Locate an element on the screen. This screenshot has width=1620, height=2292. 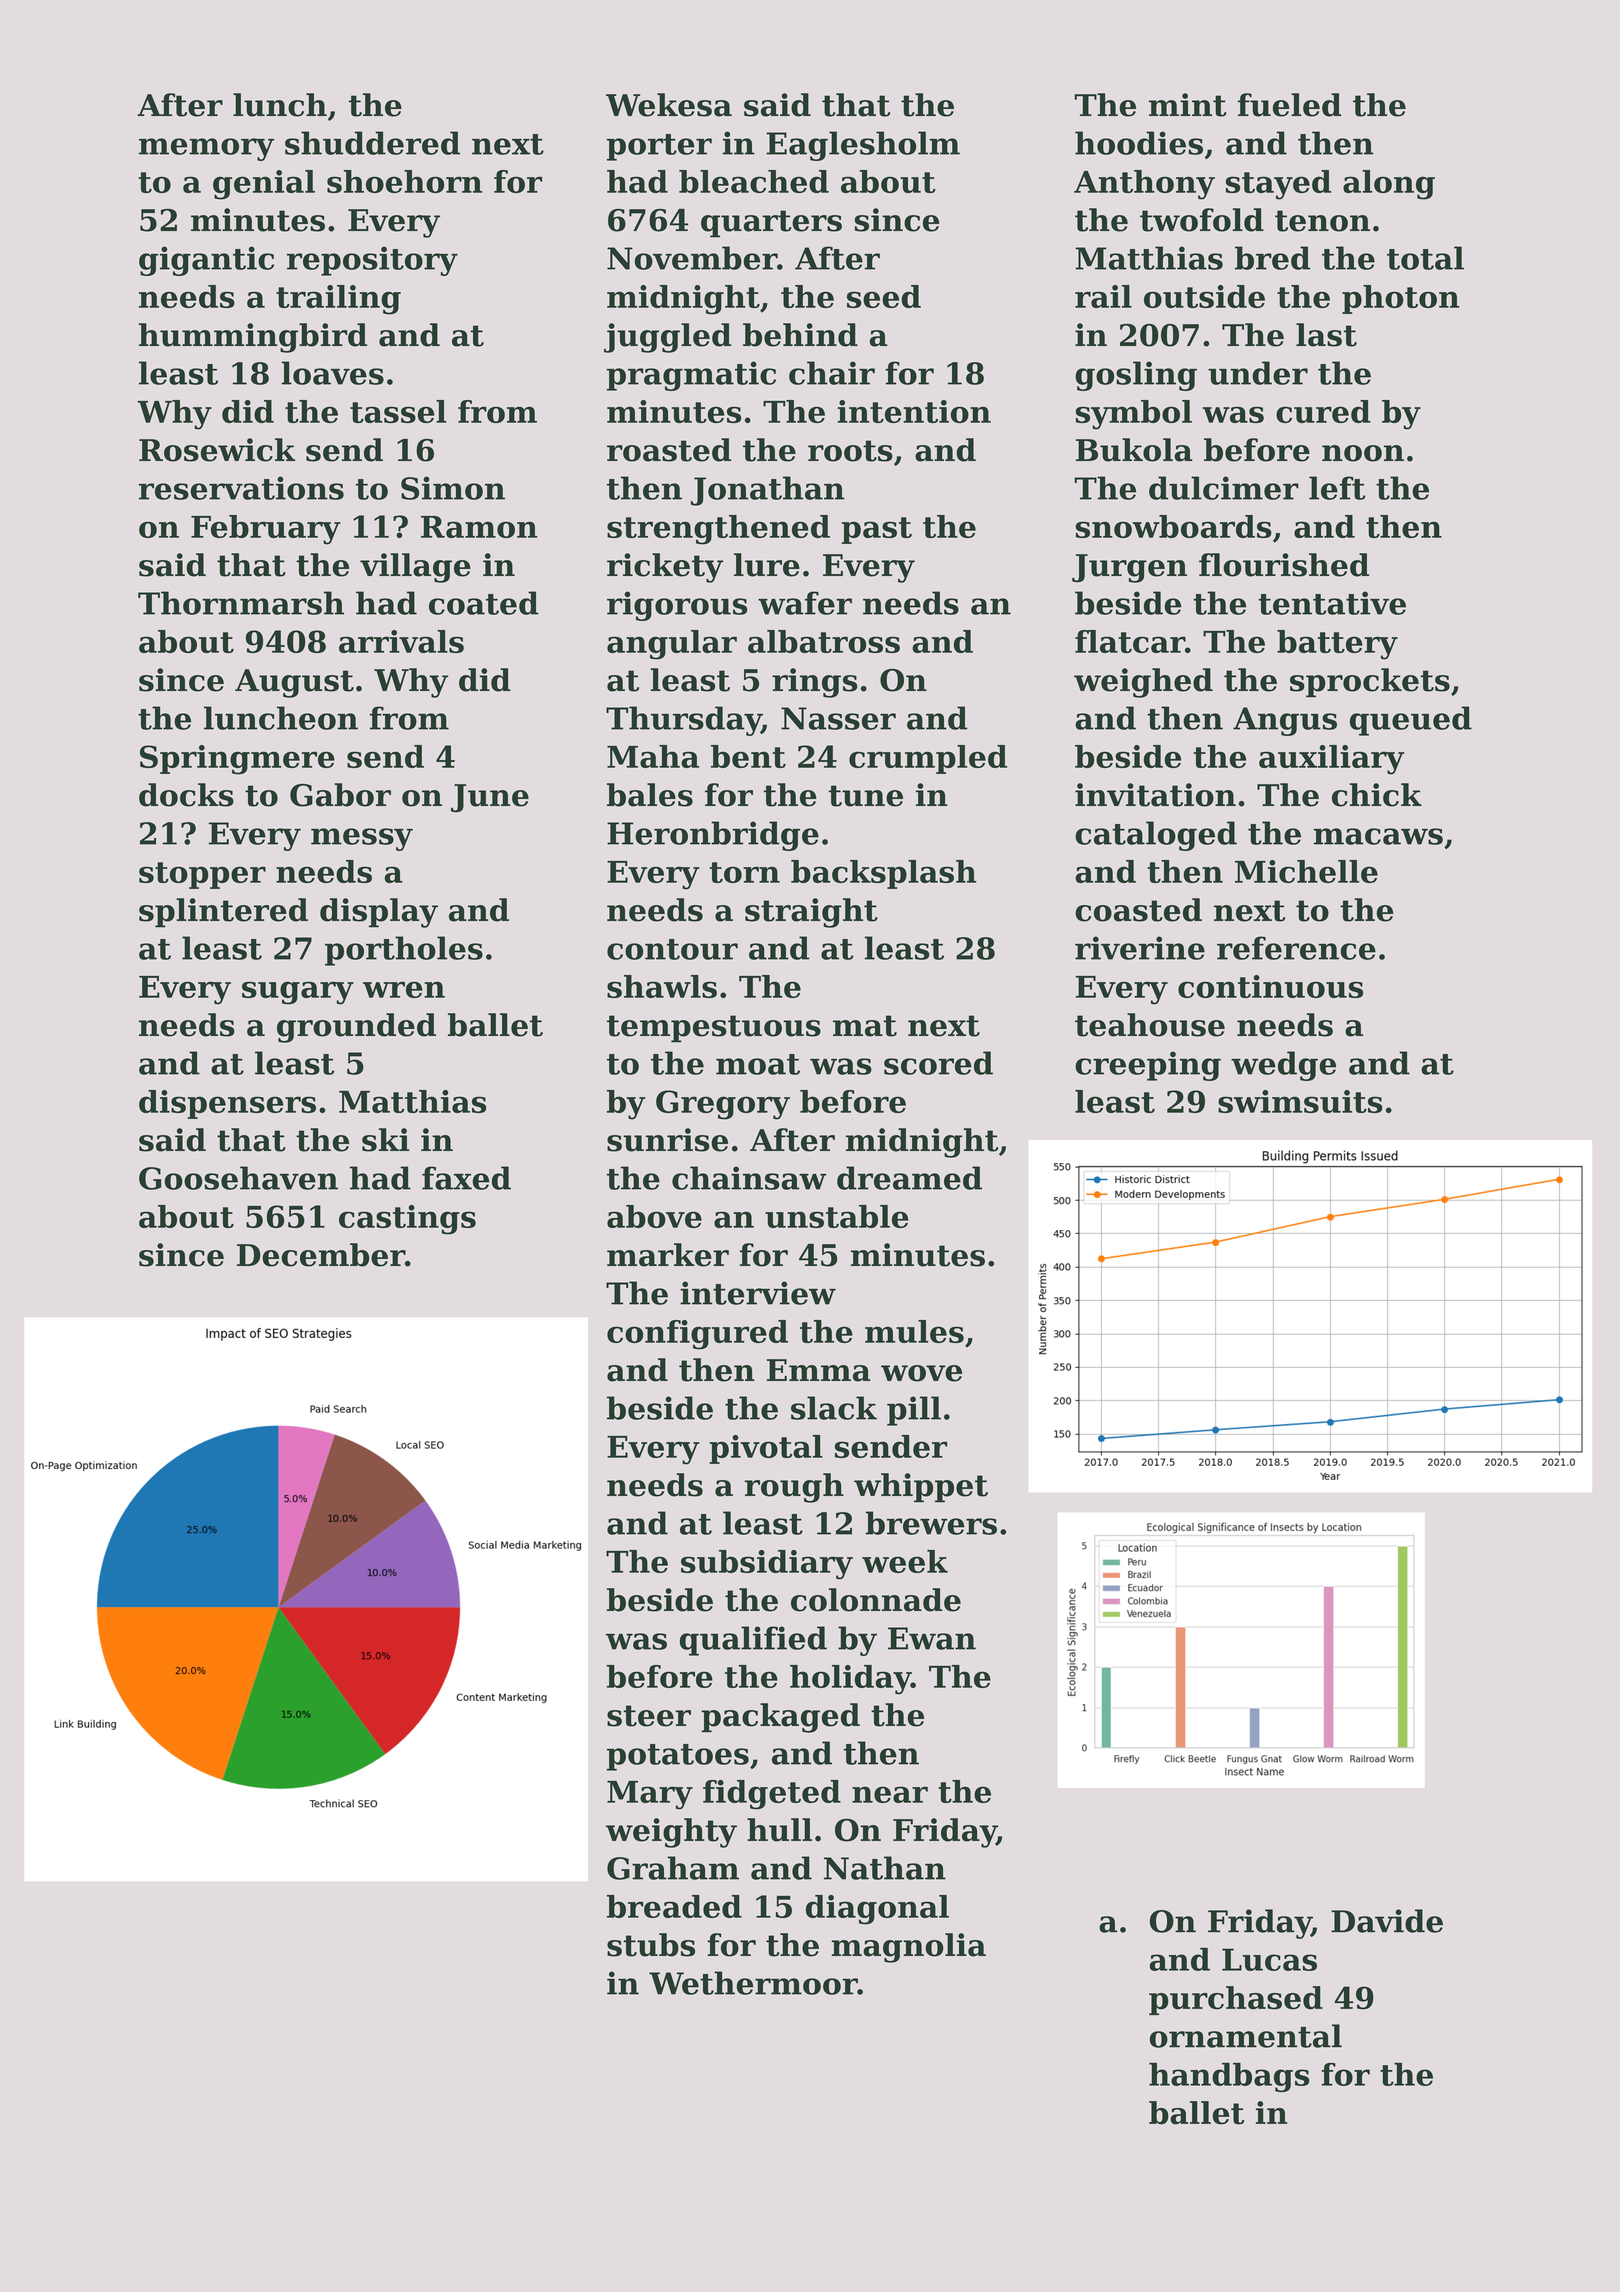
stubs is located at coordinates (651, 1945).
